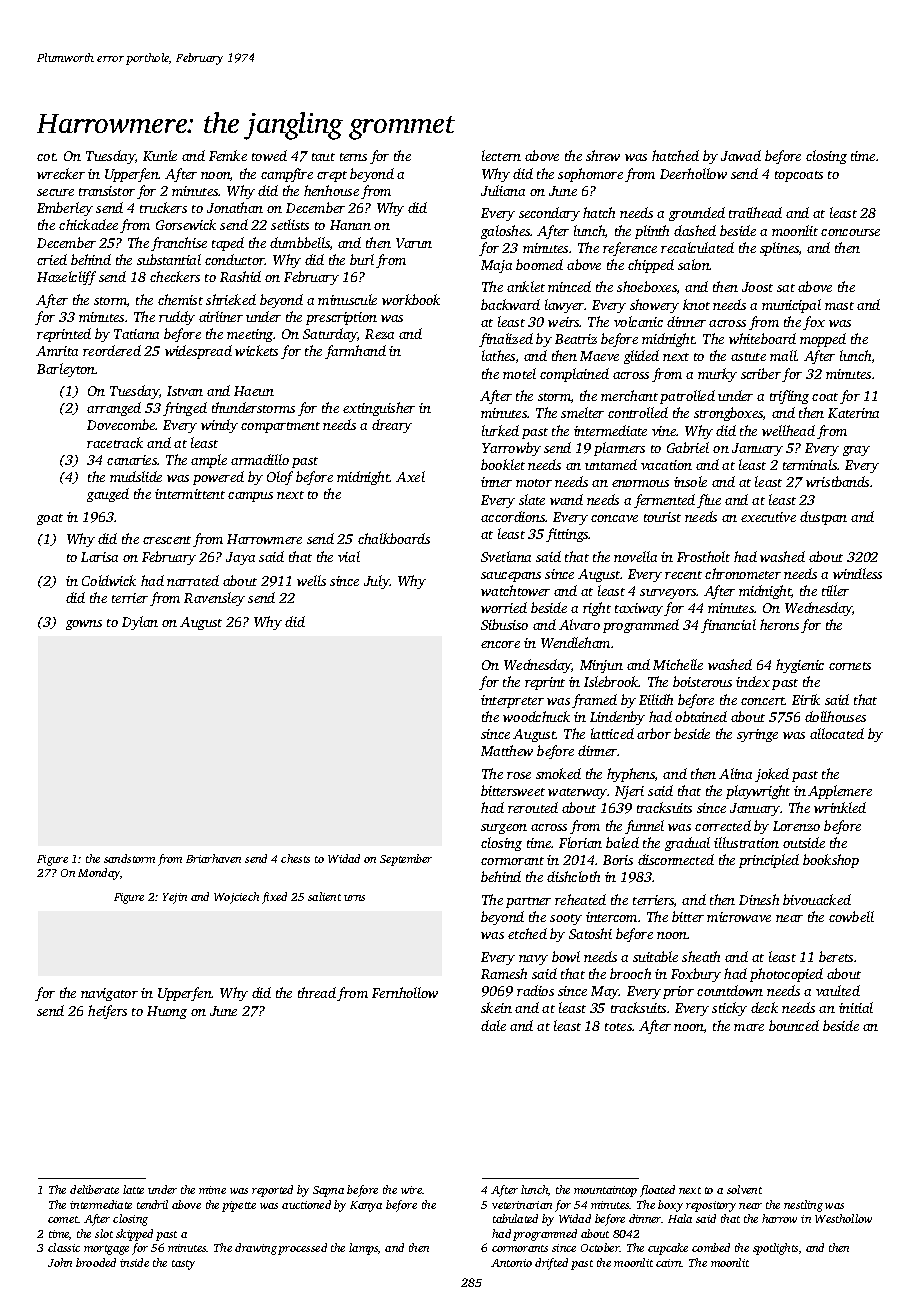 Image resolution: width=924 pixels, height=1308 pixels. I want to click on spotlights, so click(775, 1249).
